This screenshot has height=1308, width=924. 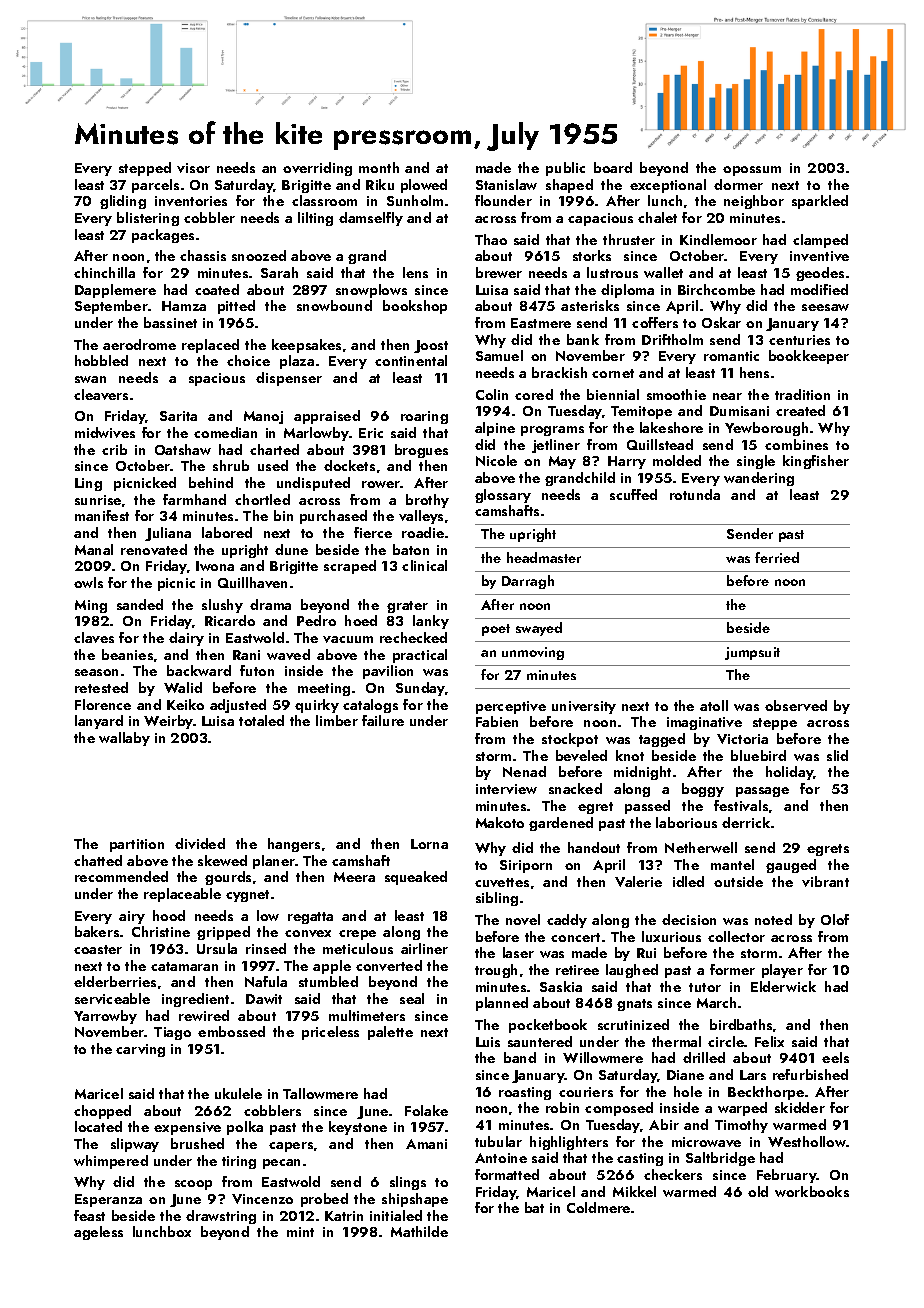 What do you see at coordinates (598, 1207) in the screenshot?
I see `Coldmere` at bounding box center [598, 1207].
